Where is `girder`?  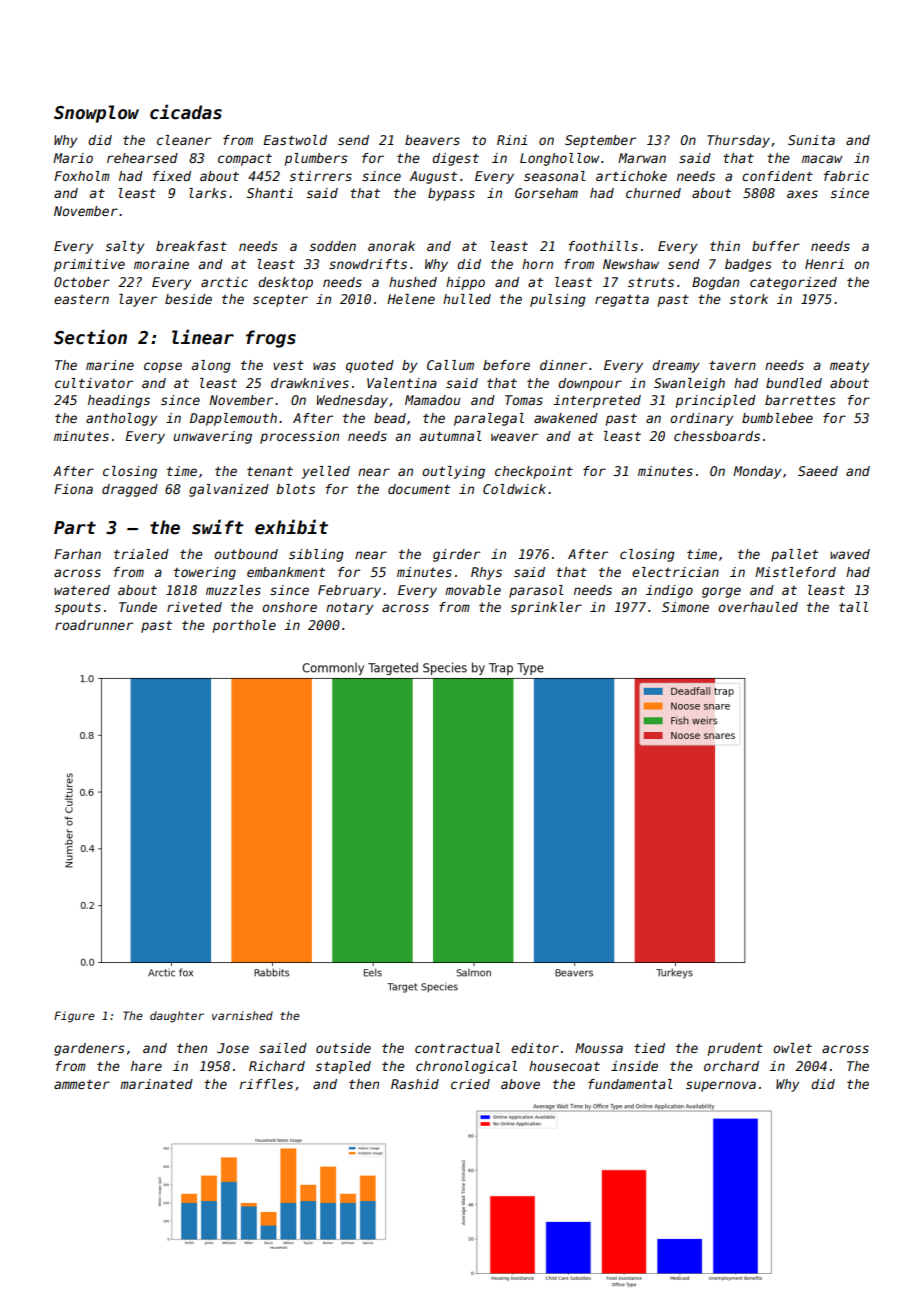
girder is located at coordinates (456, 555).
